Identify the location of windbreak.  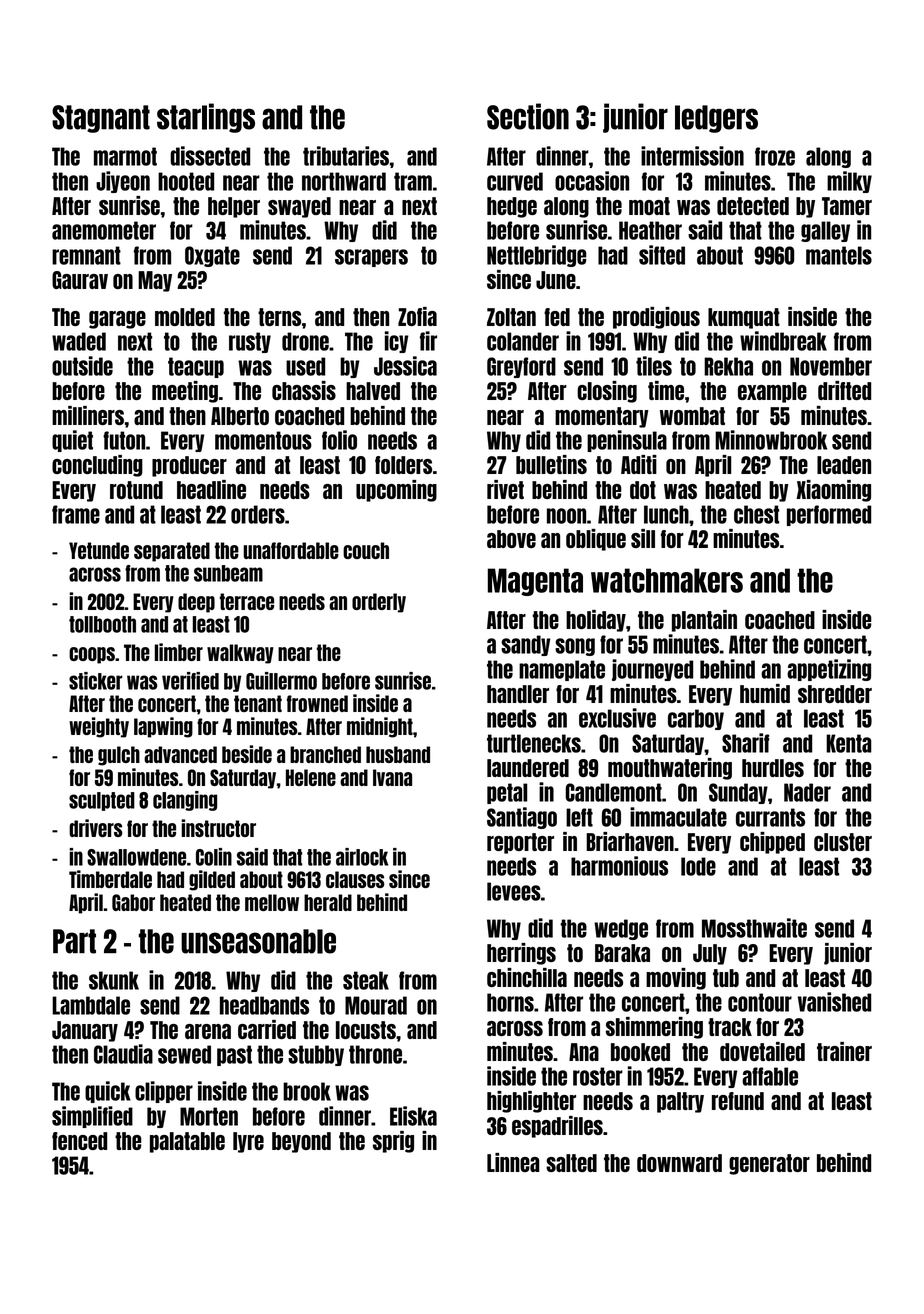
(783, 341).
